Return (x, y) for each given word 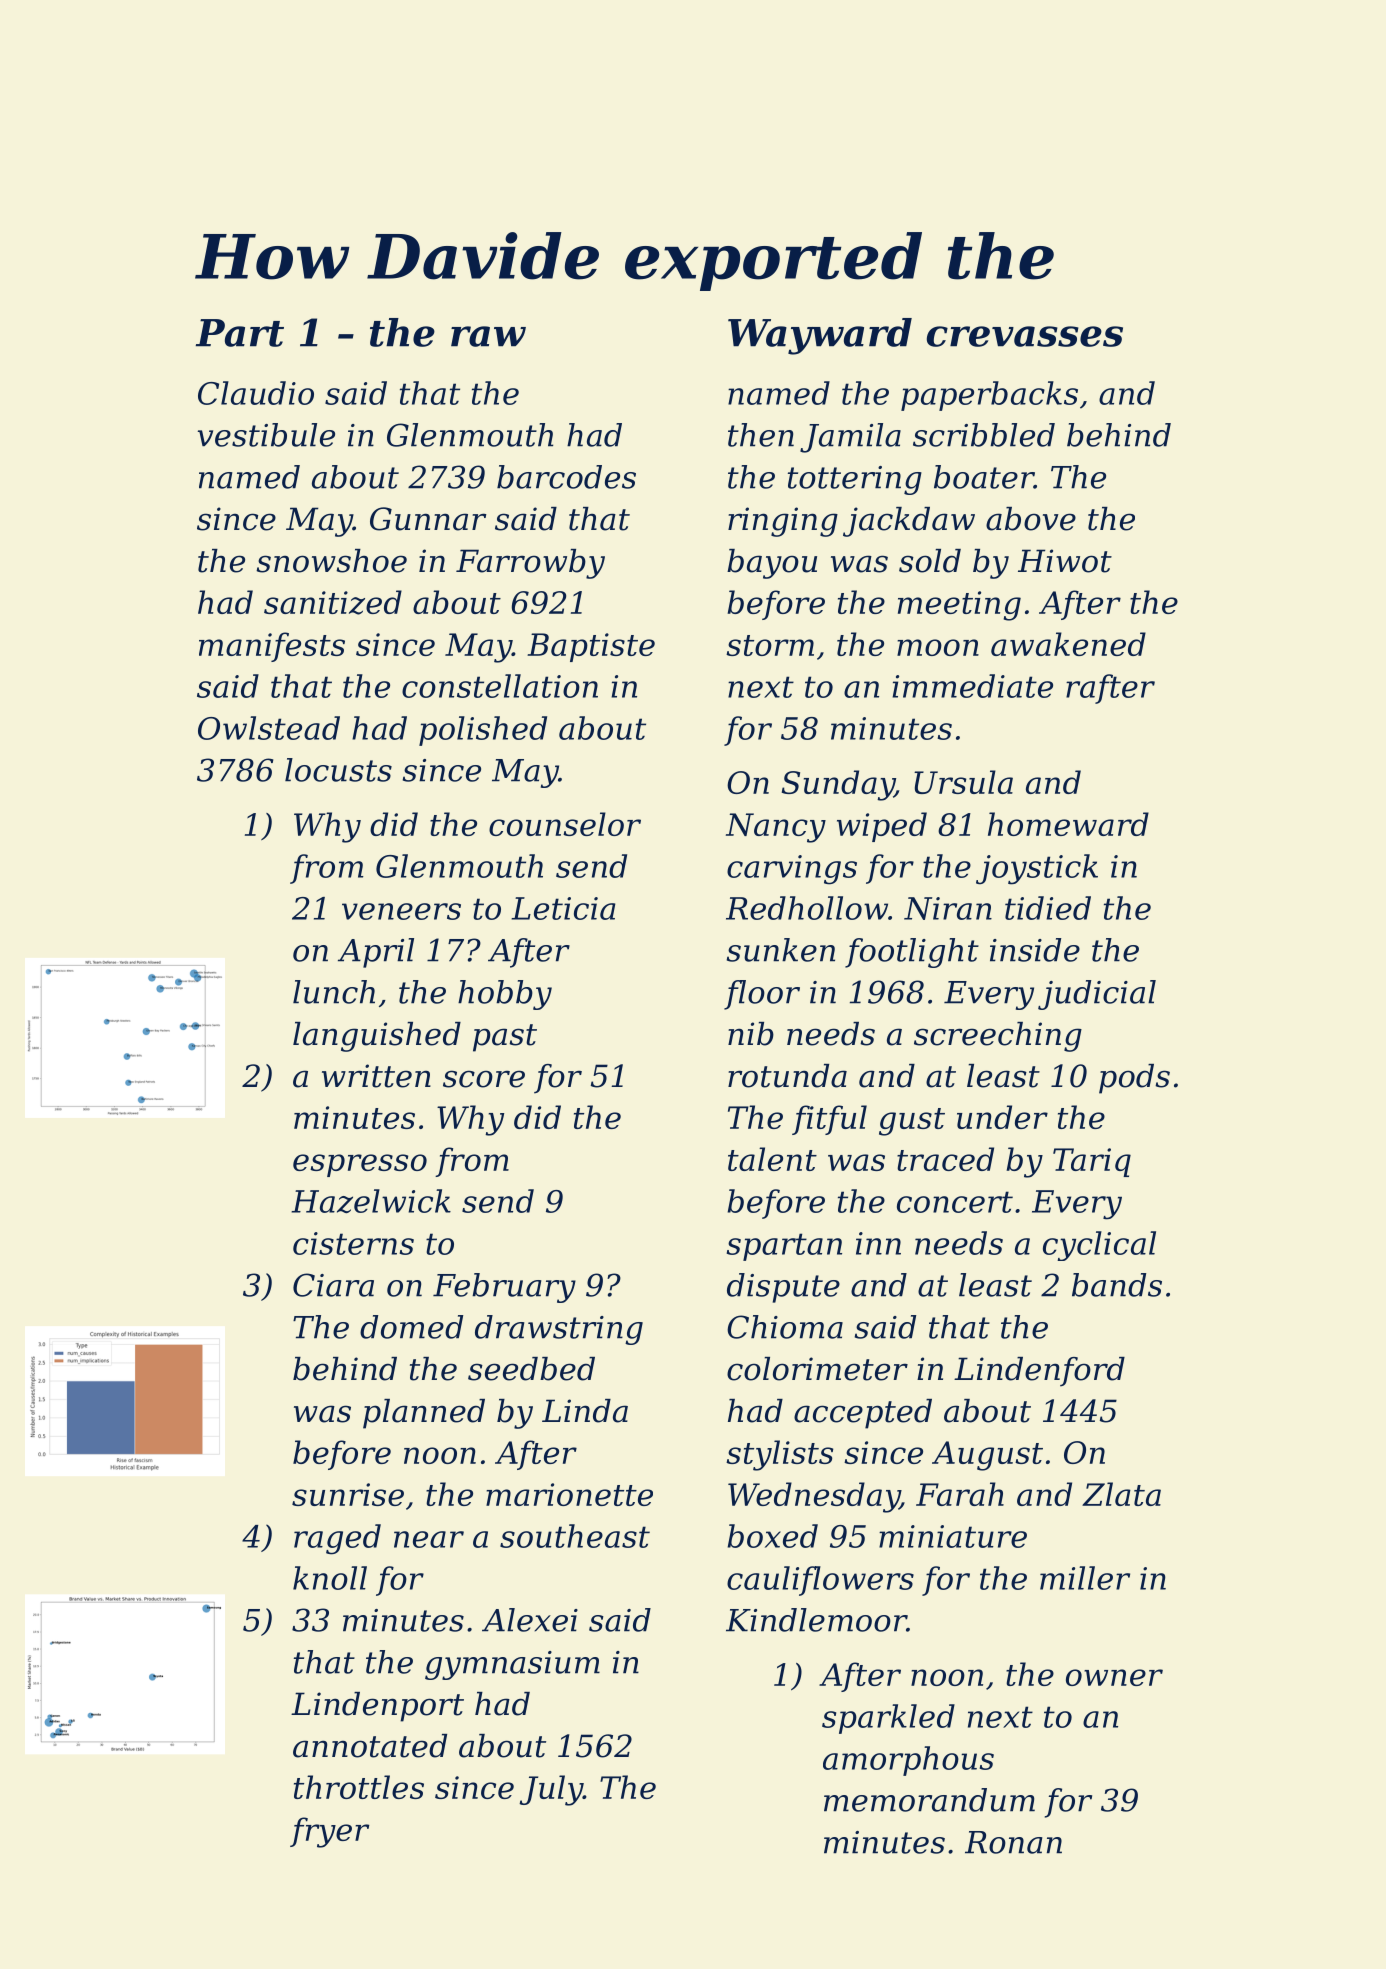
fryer (329, 1832)
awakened (1068, 644)
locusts (338, 770)
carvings (792, 870)
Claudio (256, 393)
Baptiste (591, 647)
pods (1134, 1079)
